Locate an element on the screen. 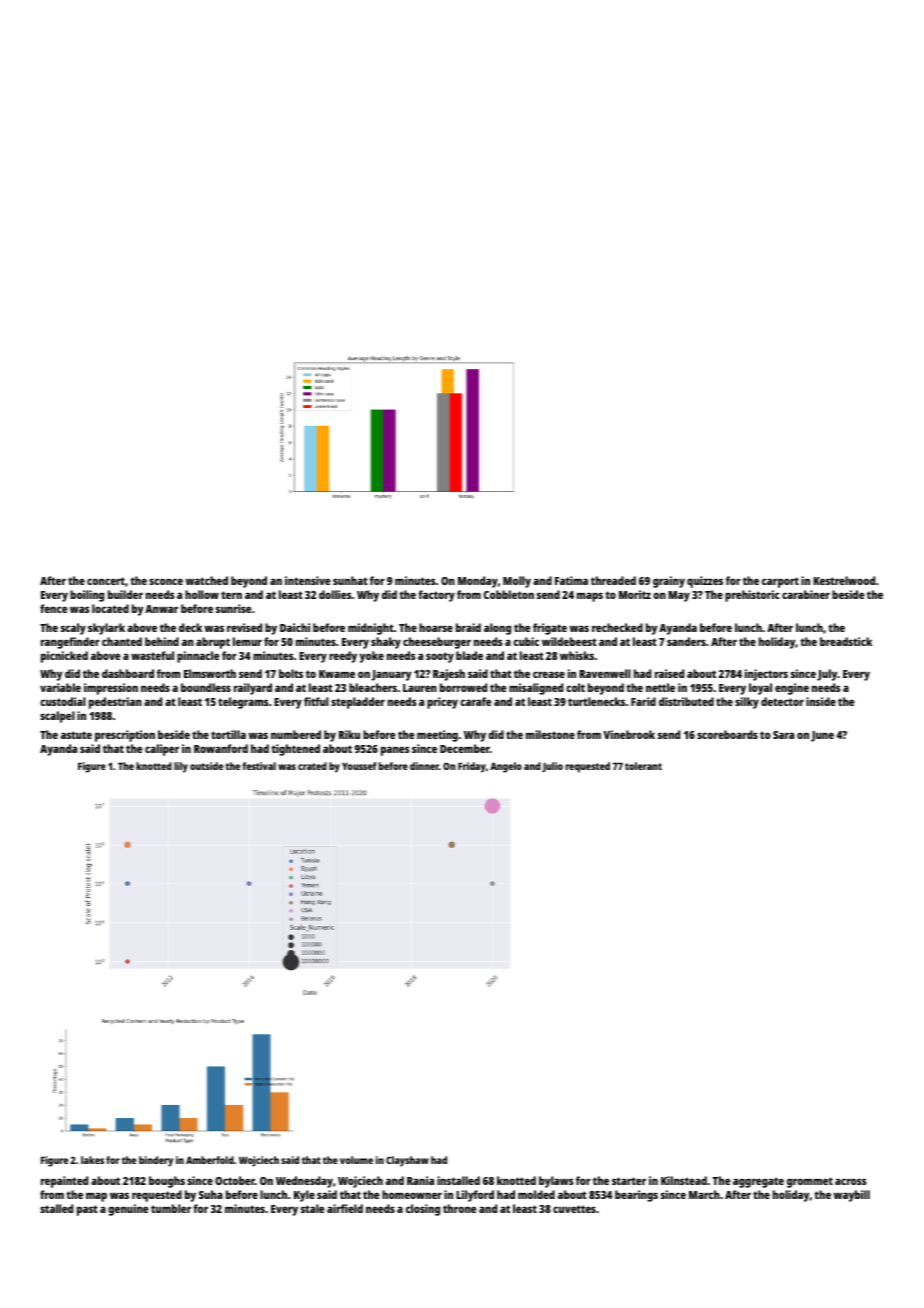  tolerant is located at coordinates (643, 766).
